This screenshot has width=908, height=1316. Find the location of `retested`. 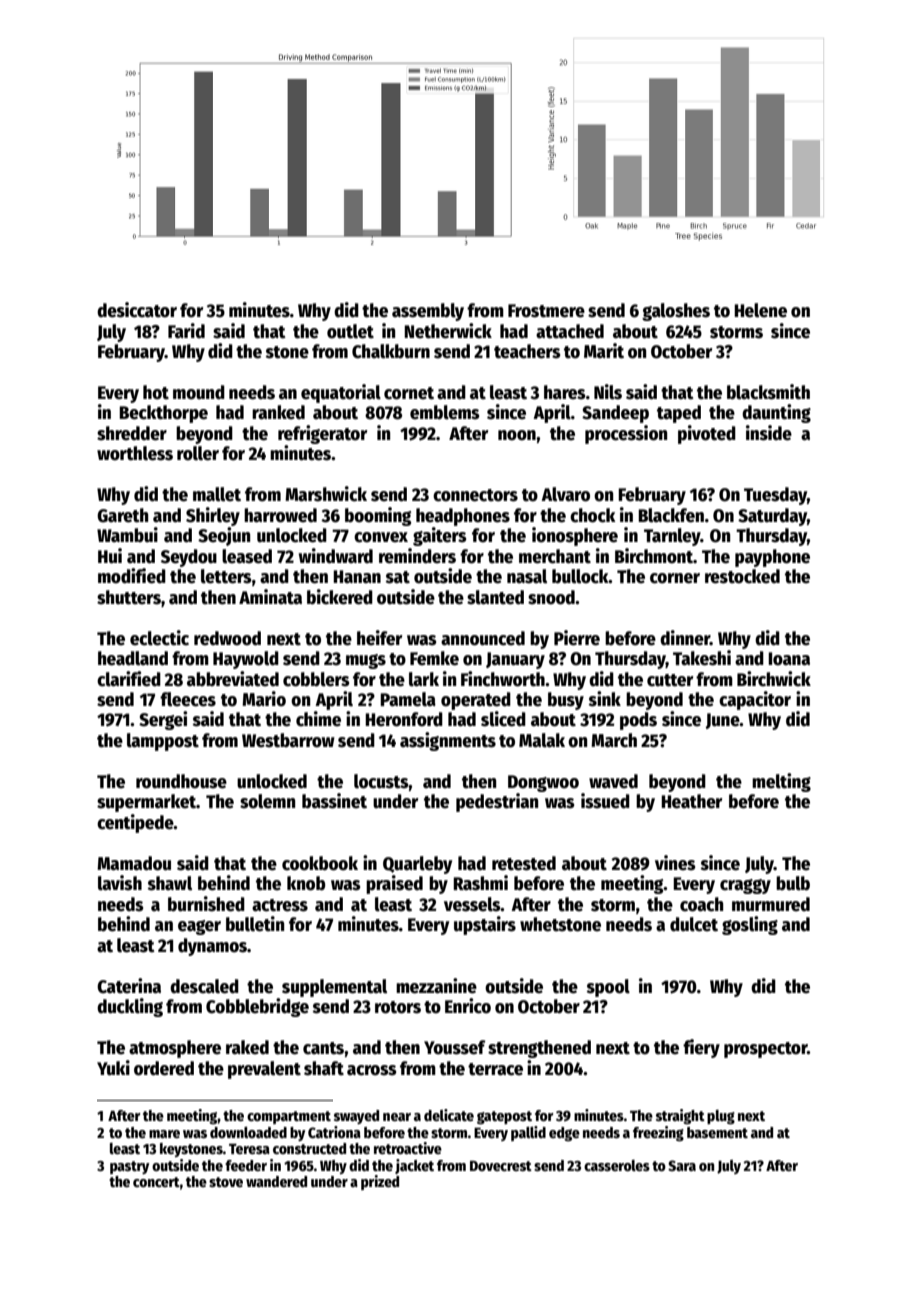

retested is located at coordinates (524, 863).
